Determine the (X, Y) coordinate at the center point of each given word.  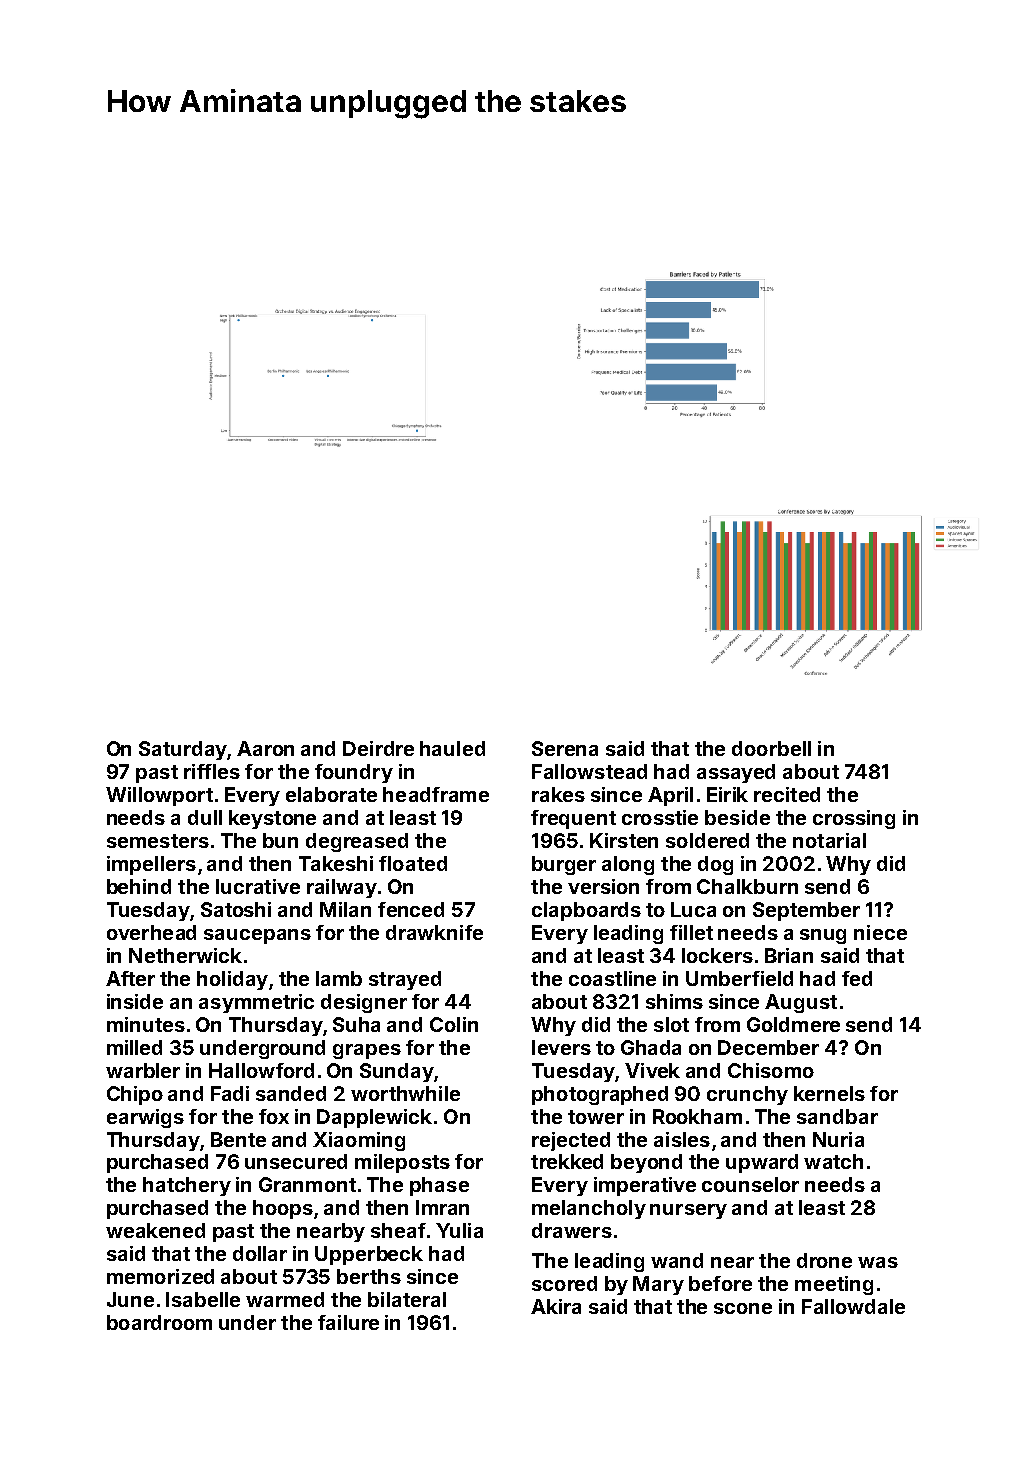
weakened (155, 1230)
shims (674, 1001)
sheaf (398, 1230)
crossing (854, 819)
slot (671, 1024)
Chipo (135, 1095)
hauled (452, 748)
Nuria (838, 1139)
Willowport (159, 796)
